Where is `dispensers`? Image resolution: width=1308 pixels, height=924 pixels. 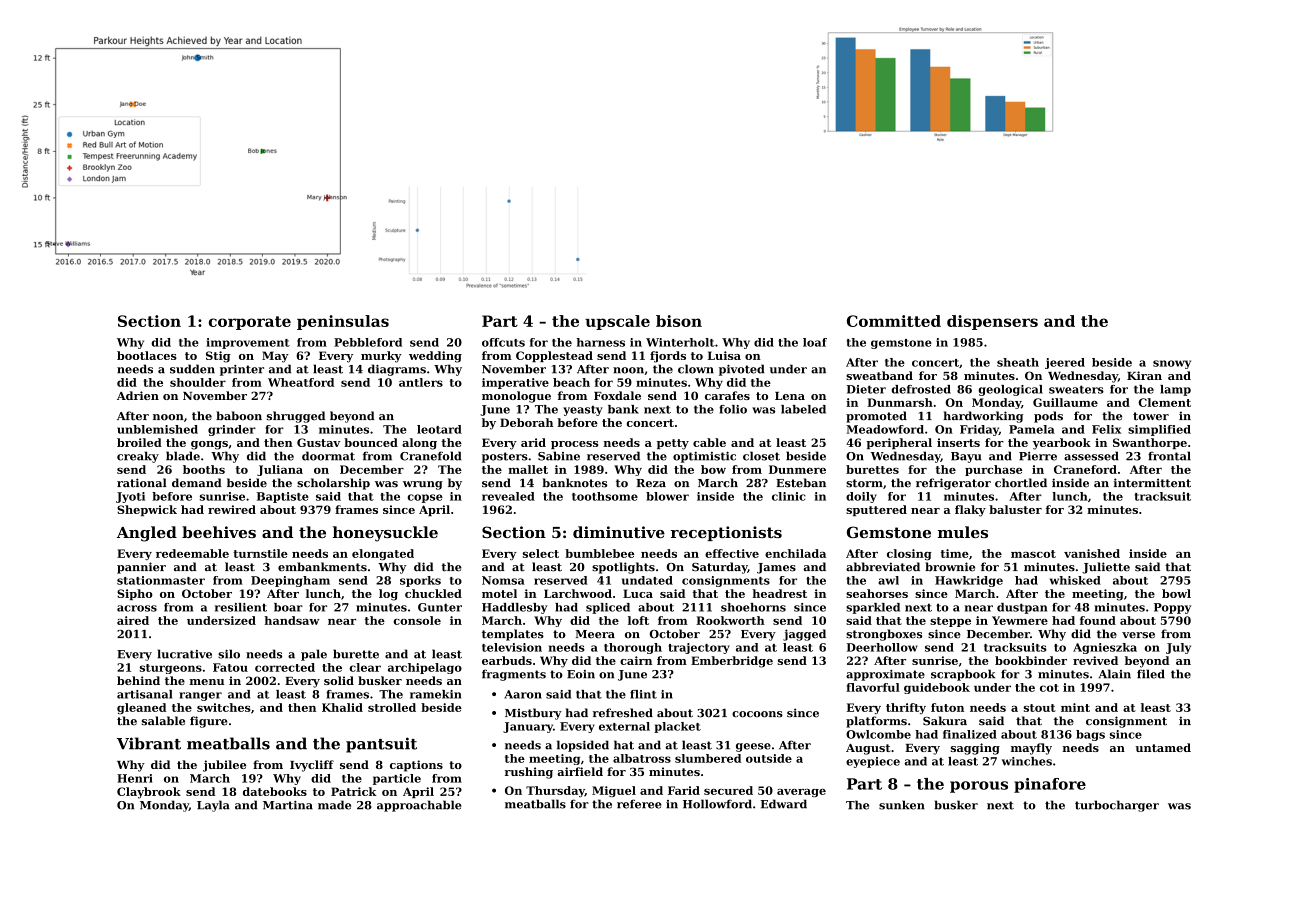
dispensers is located at coordinates (992, 322).
